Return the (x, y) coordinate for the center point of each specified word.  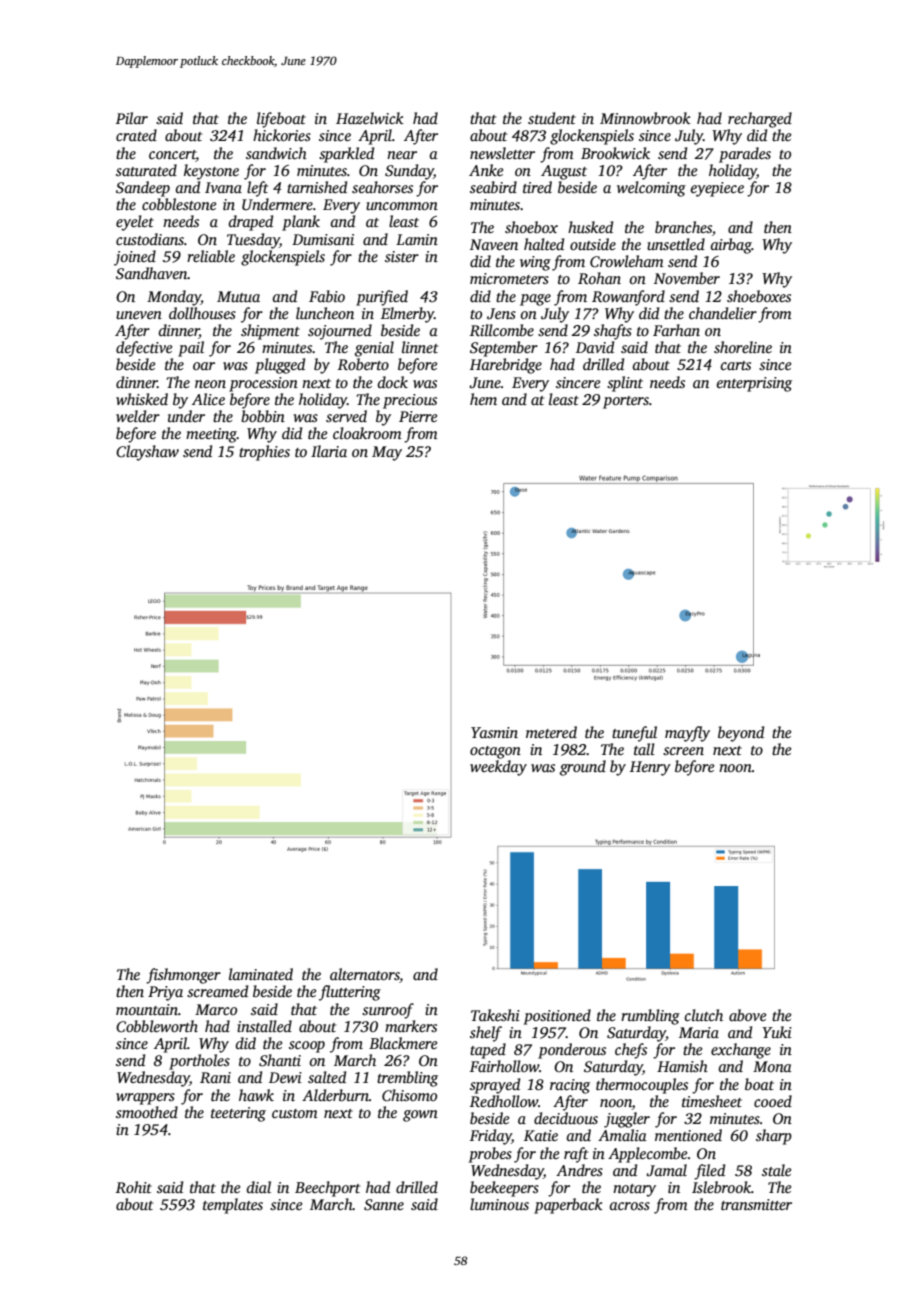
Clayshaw (147, 453)
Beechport (327, 1189)
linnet (420, 347)
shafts (613, 332)
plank (301, 223)
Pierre (418, 416)
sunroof (388, 1011)
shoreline (743, 347)
